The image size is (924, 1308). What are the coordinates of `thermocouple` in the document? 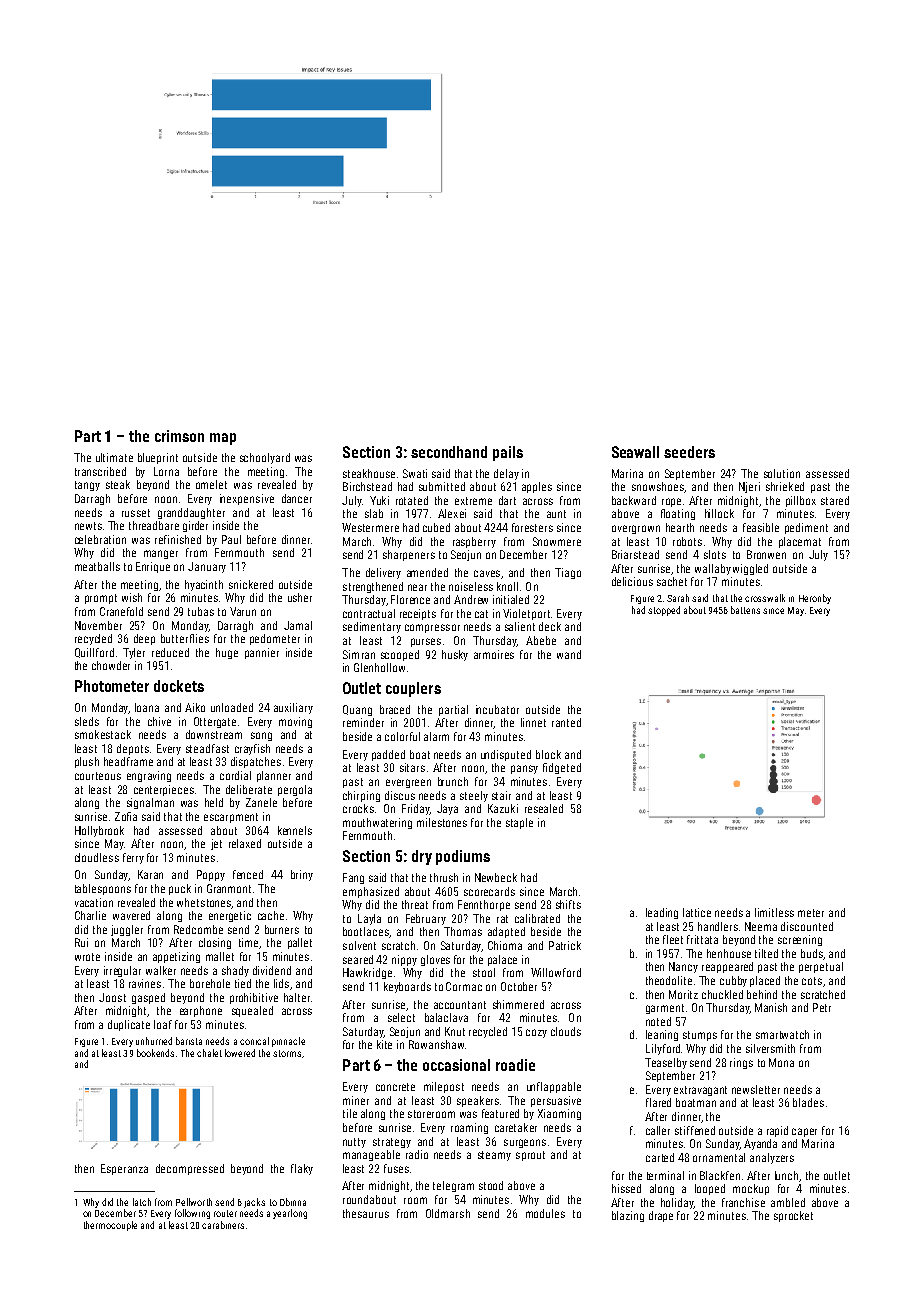 It's located at (110, 1226).
